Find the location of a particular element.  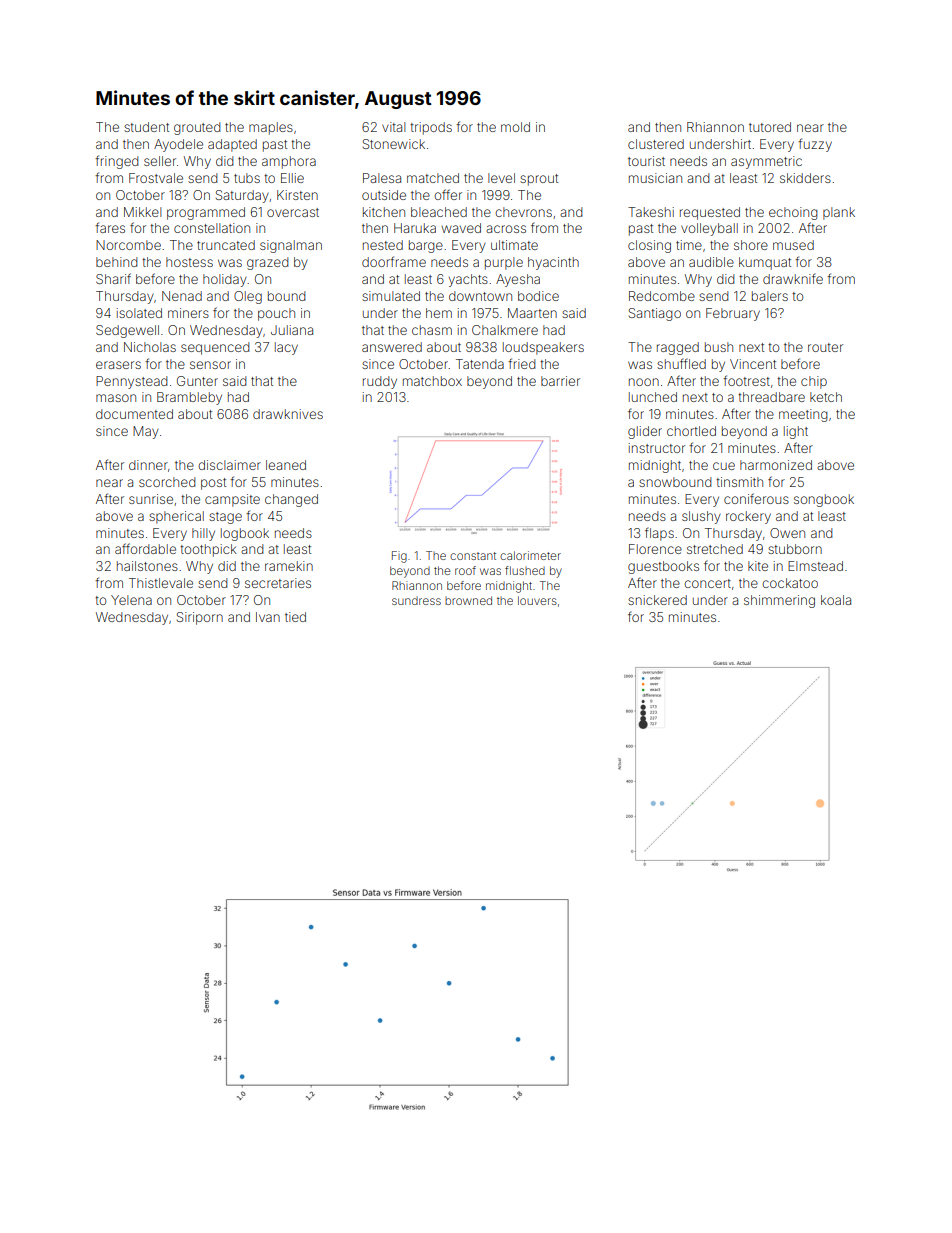

miners is located at coordinates (188, 313).
